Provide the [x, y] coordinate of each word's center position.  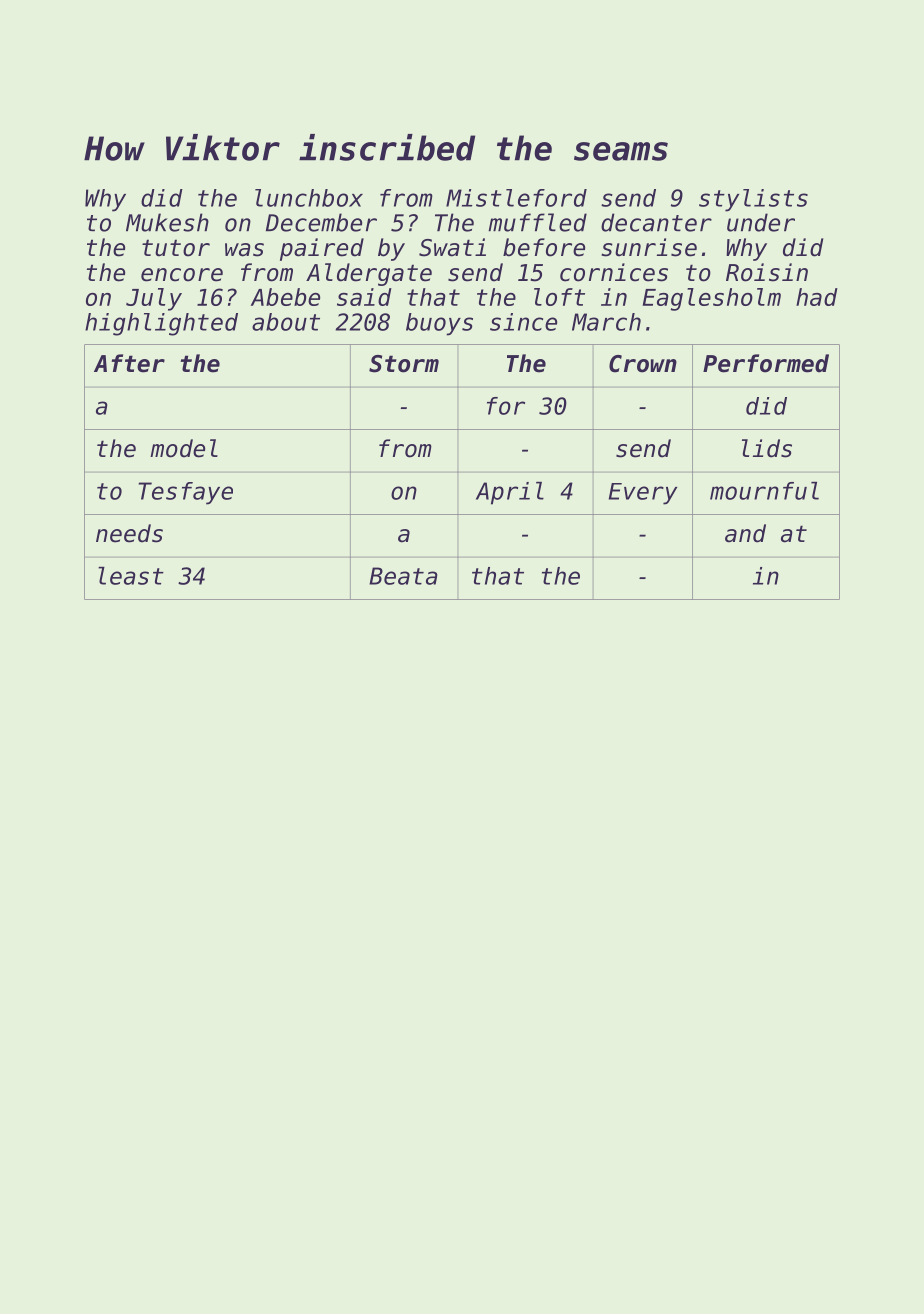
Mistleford [516, 198]
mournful [764, 491]
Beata [403, 576]
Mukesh [167, 222]
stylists [753, 200]
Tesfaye [186, 493]
